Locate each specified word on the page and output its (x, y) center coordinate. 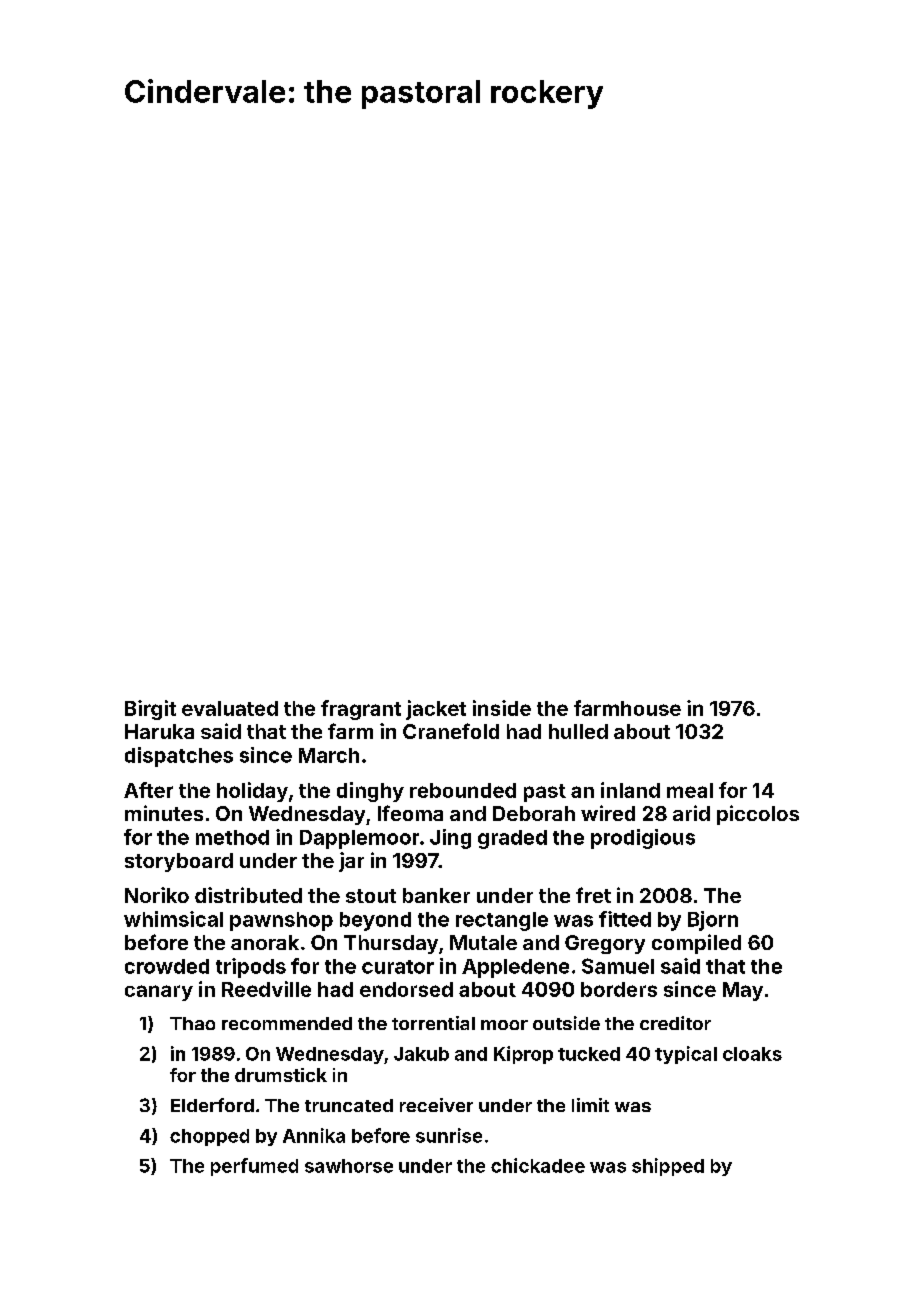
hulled (578, 731)
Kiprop (523, 1055)
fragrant (361, 710)
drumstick (281, 1075)
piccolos (758, 815)
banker (436, 895)
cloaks (752, 1054)
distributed (248, 895)
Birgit (150, 710)
